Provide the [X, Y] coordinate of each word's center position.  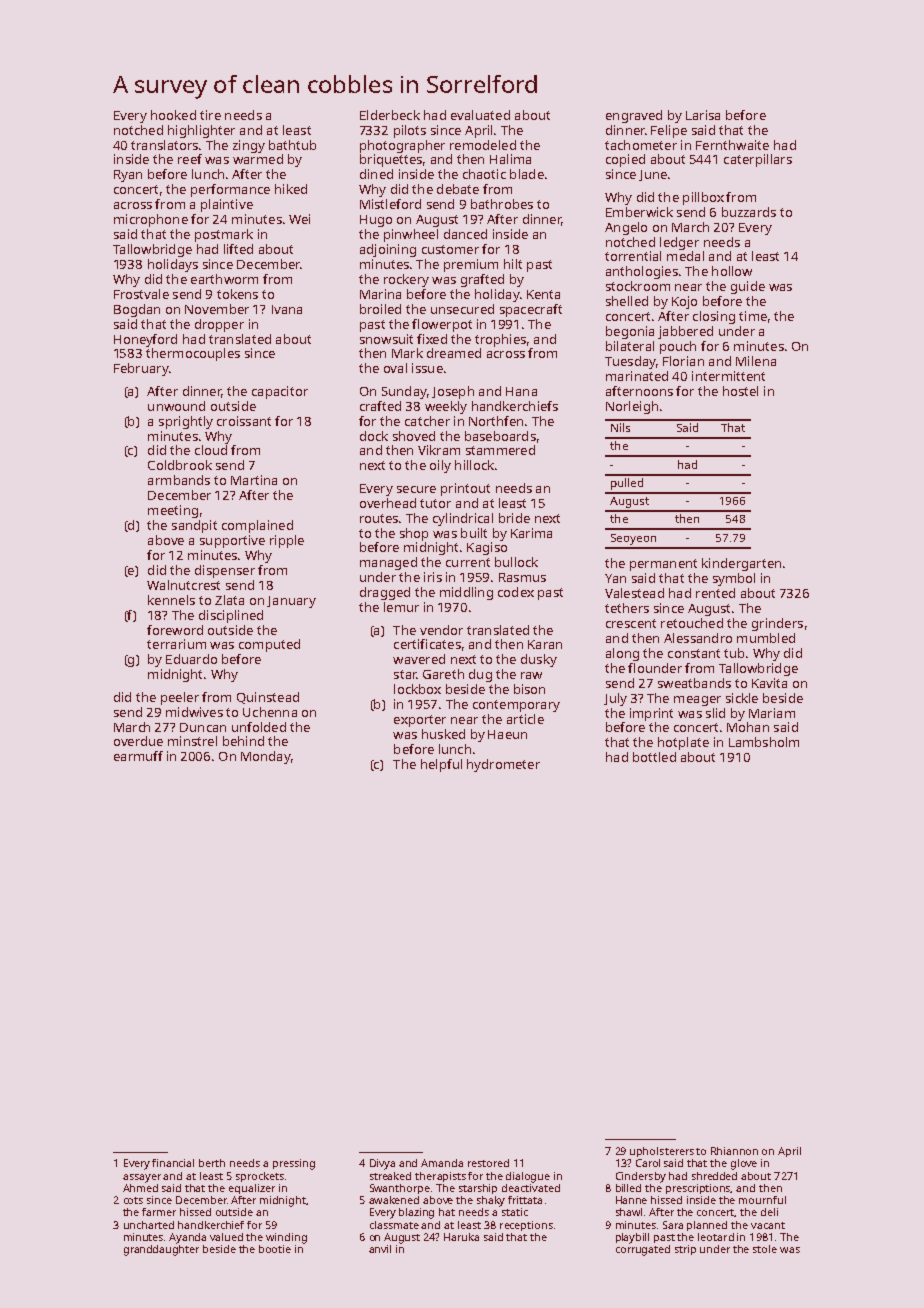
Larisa [703, 115]
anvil [380, 1249]
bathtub [292, 145]
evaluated [480, 115]
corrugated [643, 1250]
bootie [275, 1249]
